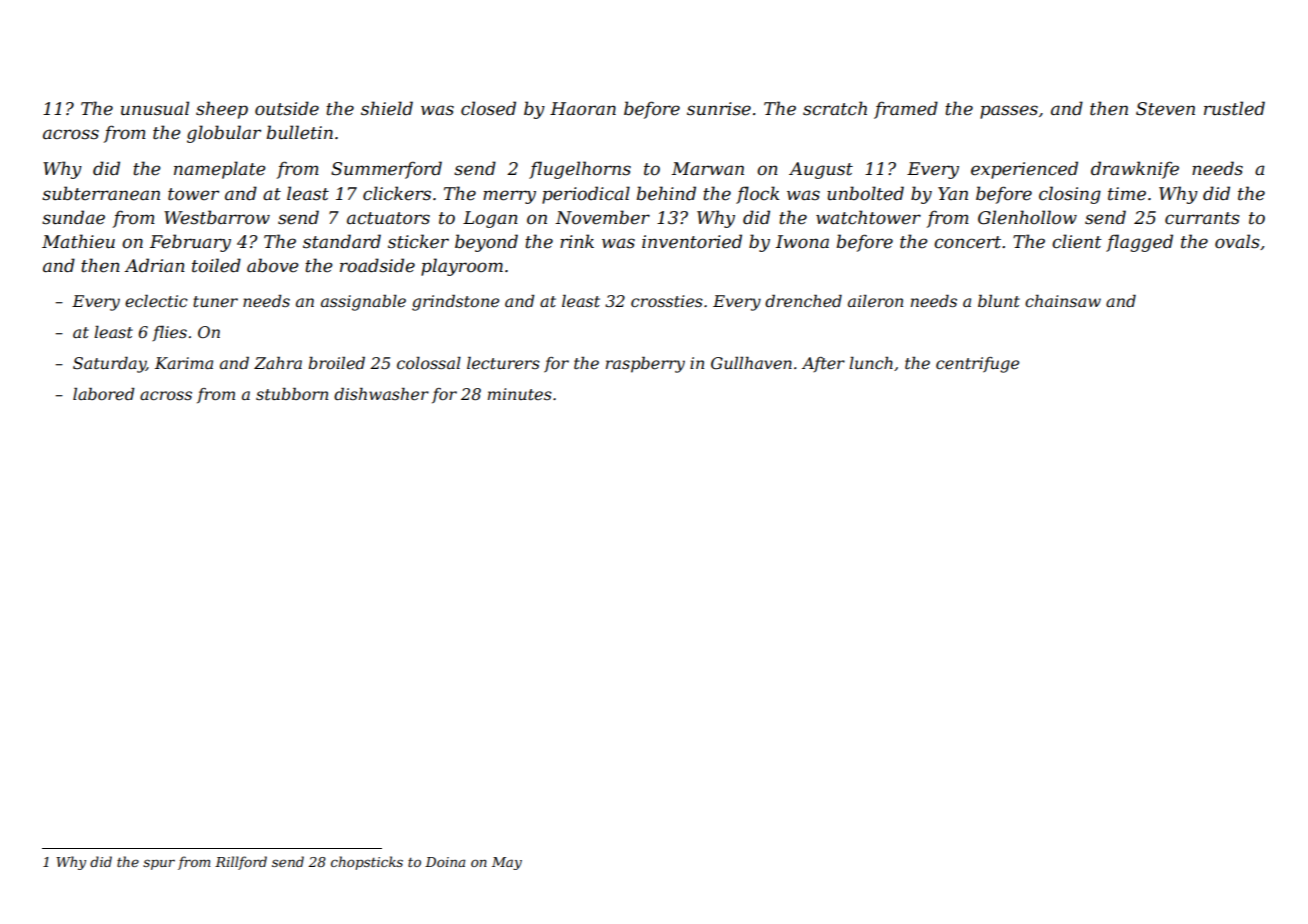 This document has height=924, width=1308. I want to click on Rillford, so click(241, 863).
